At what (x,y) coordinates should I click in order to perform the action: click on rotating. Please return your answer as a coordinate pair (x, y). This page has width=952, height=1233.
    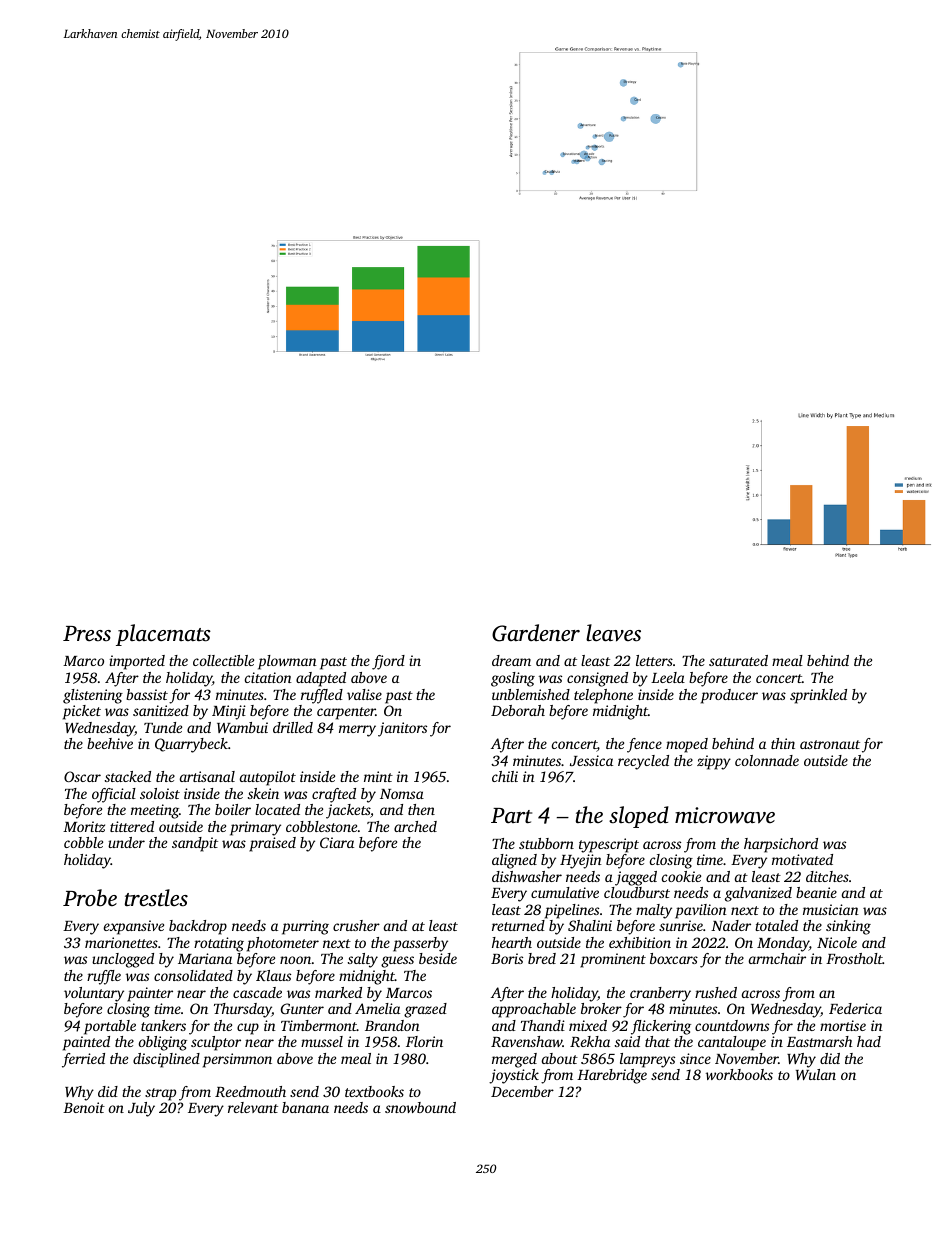
    Looking at the image, I should click on (219, 944).
